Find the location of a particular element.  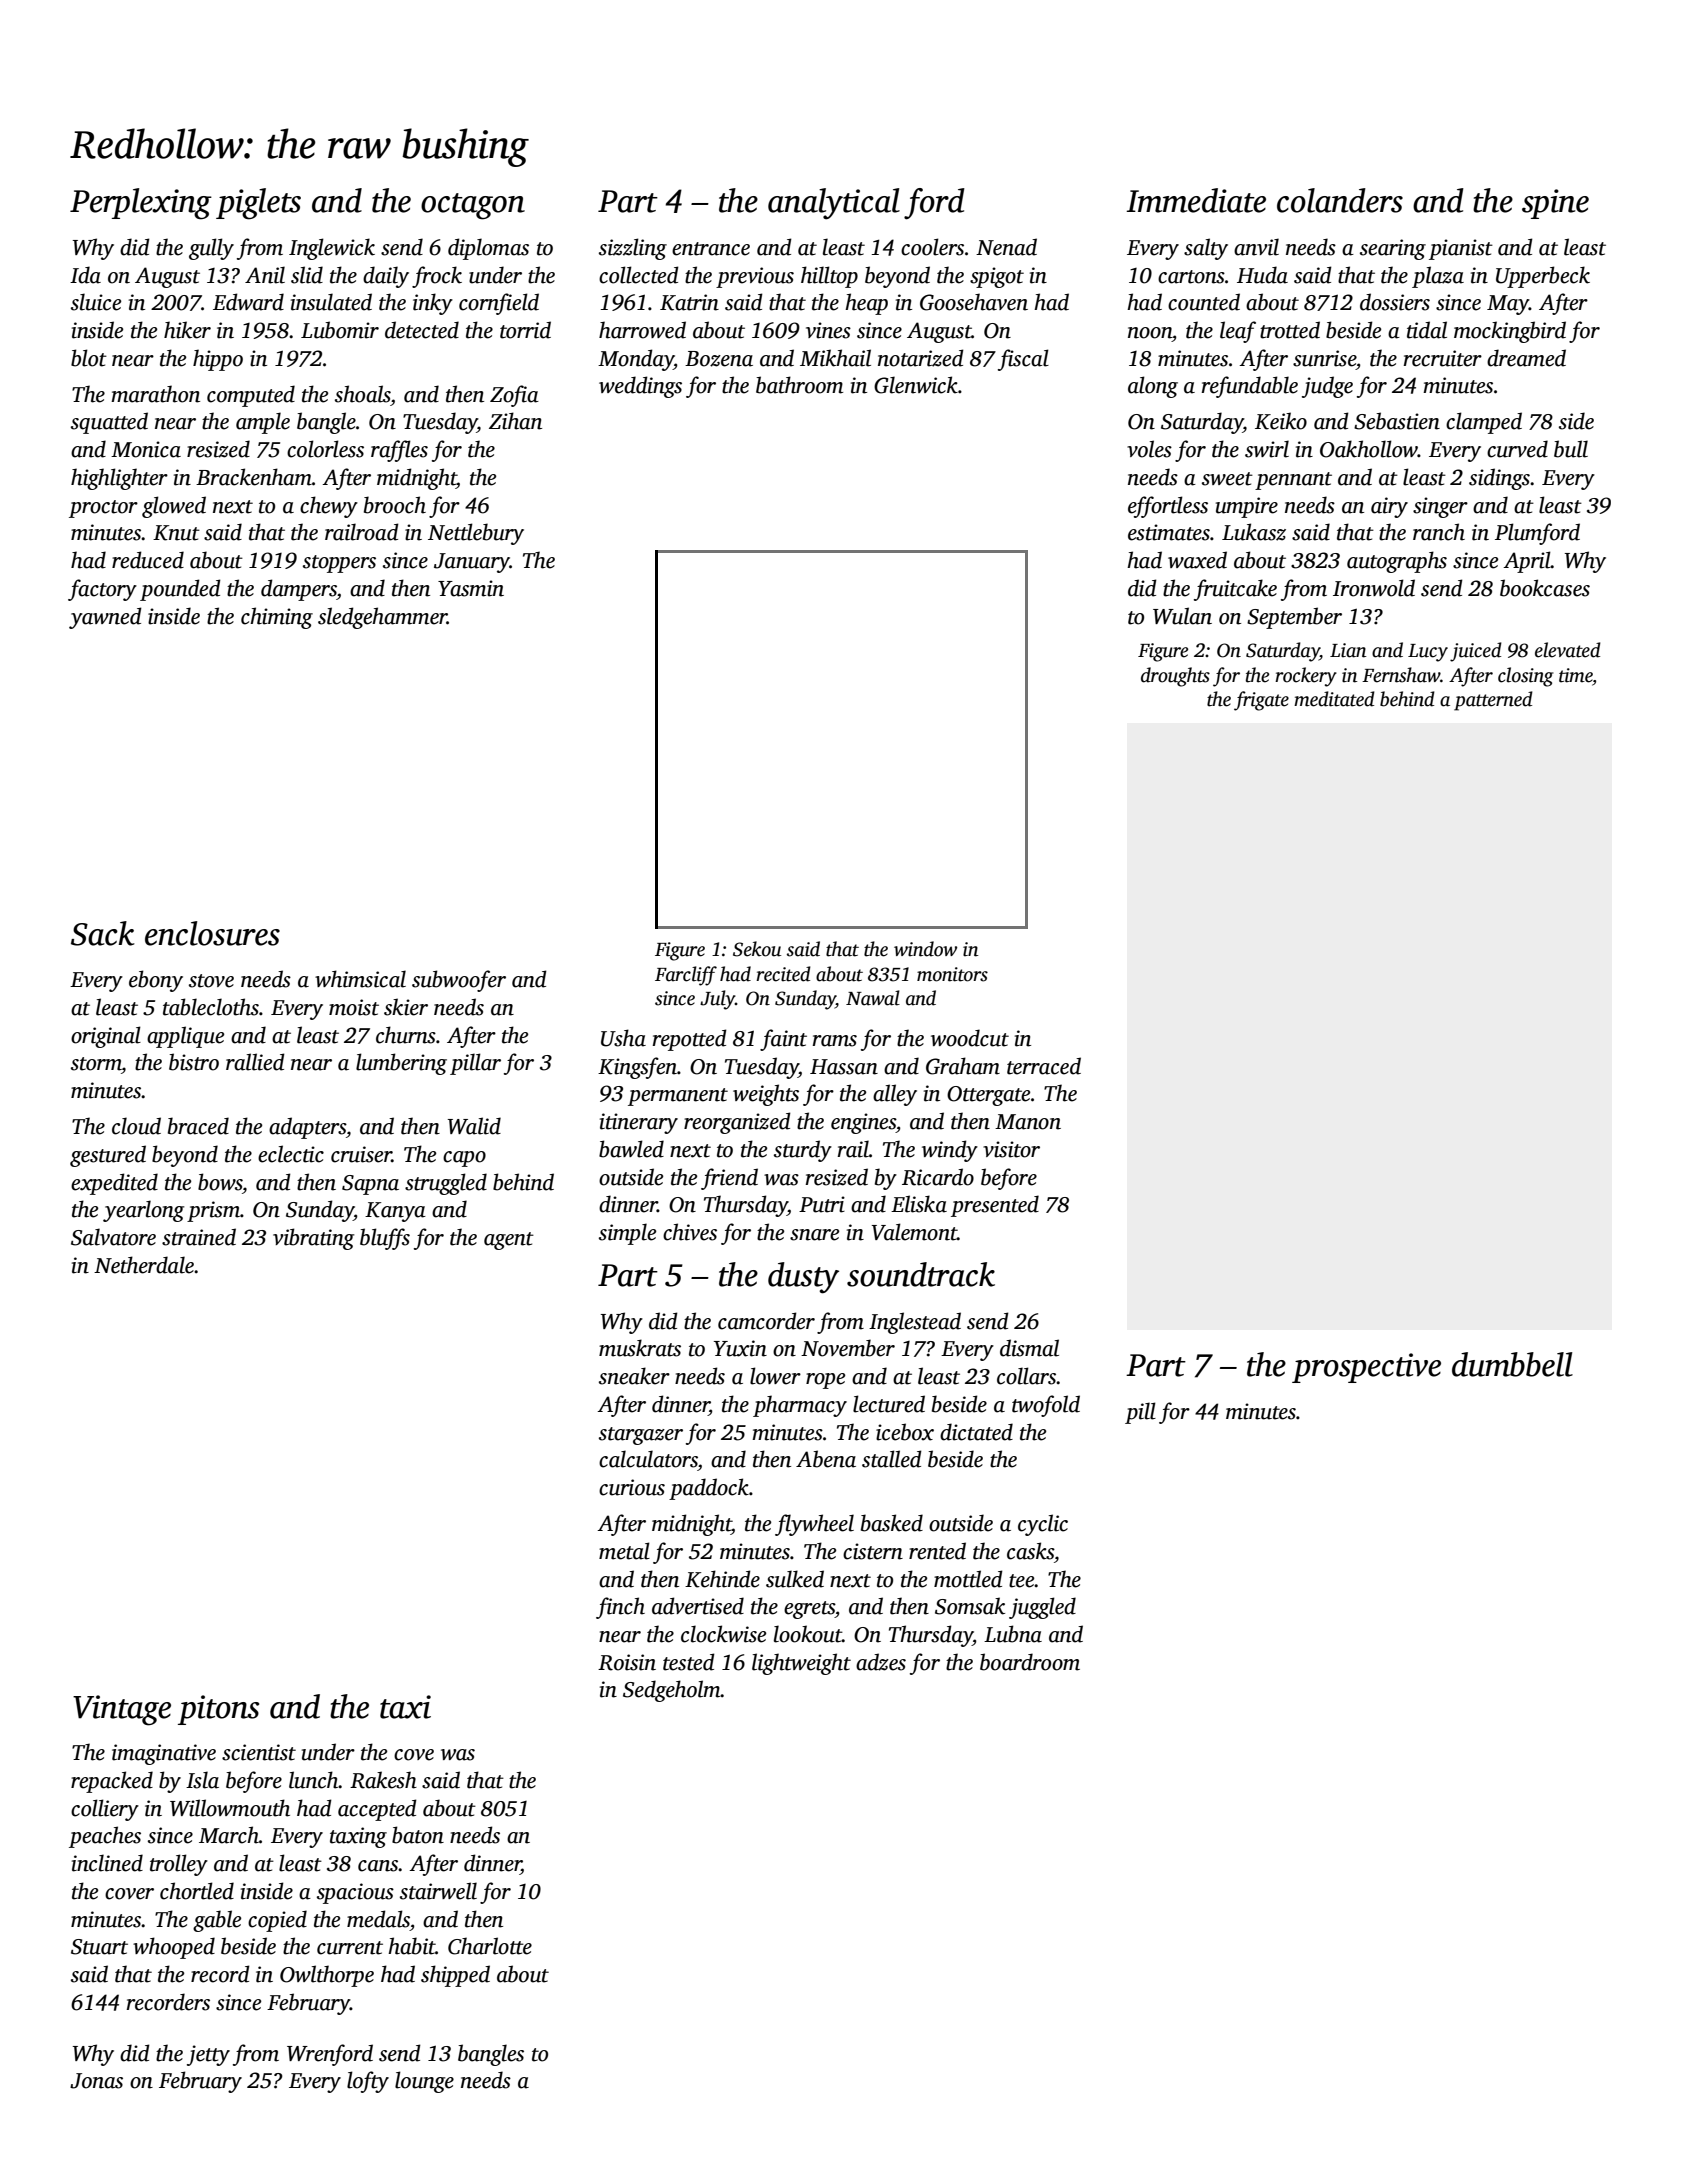

yearlong is located at coordinates (143, 1211).
